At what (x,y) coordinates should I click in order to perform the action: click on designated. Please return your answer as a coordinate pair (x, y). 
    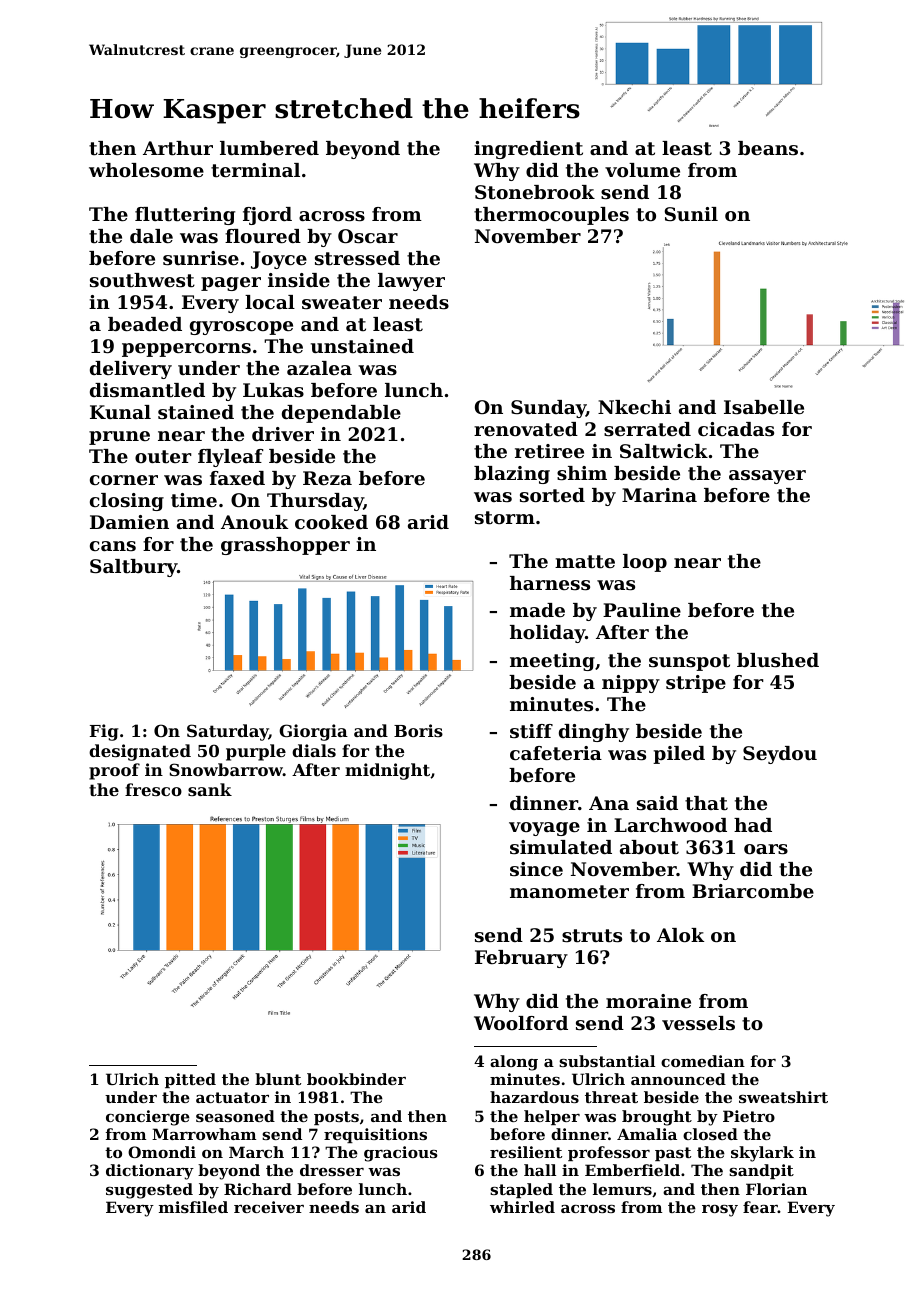
    Looking at the image, I should click on (140, 752).
